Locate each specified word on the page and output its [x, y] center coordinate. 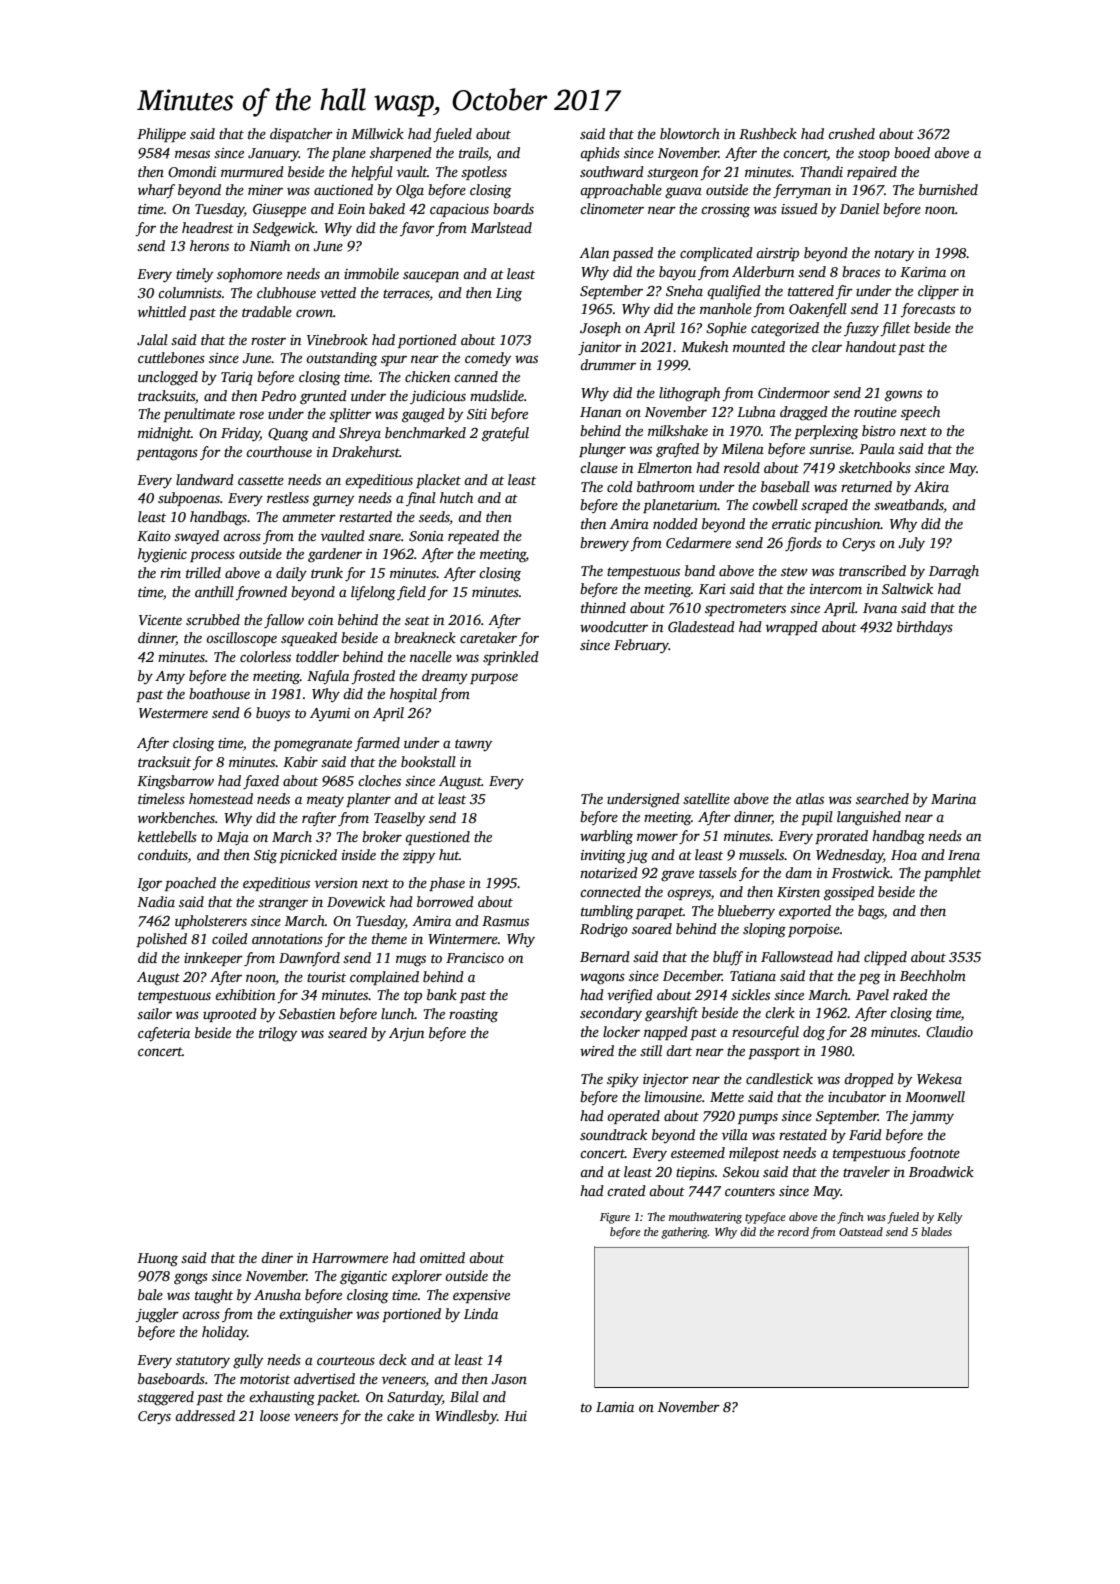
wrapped [792, 628]
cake [400, 1415]
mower [657, 837]
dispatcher [301, 135]
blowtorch [690, 133]
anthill [214, 591]
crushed [851, 133]
